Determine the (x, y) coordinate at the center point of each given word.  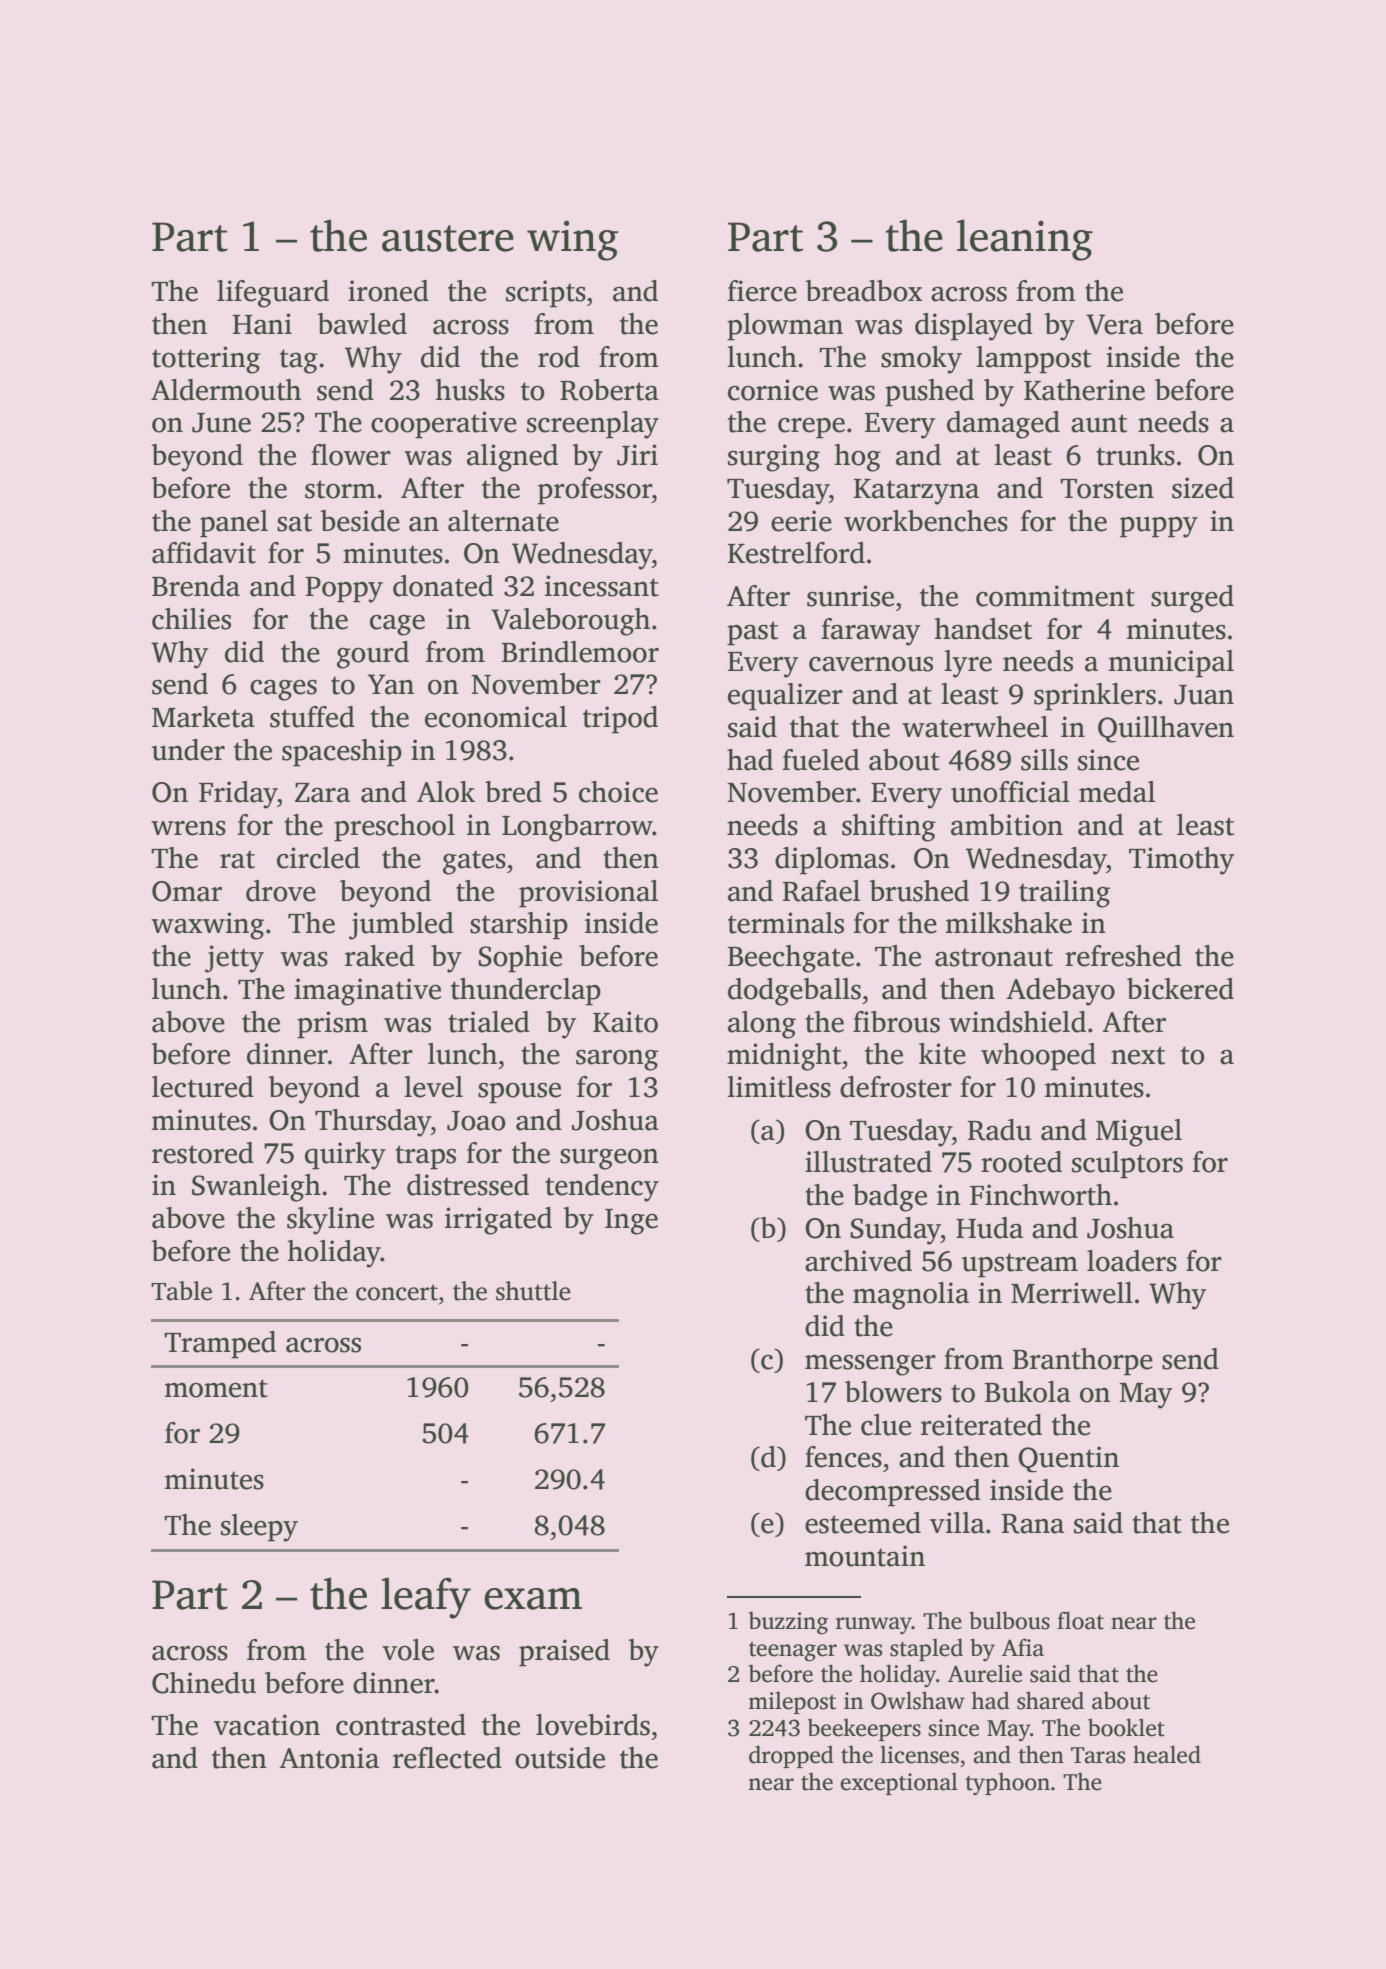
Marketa (203, 717)
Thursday (373, 1123)
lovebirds (593, 1725)
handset (983, 629)
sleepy (259, 1528)
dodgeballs (794, 992)
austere (448, 238)
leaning (1025, 240)
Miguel (1139, 1133)
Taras (1098, 1755)
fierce (762, 291)
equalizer (785, 697)
